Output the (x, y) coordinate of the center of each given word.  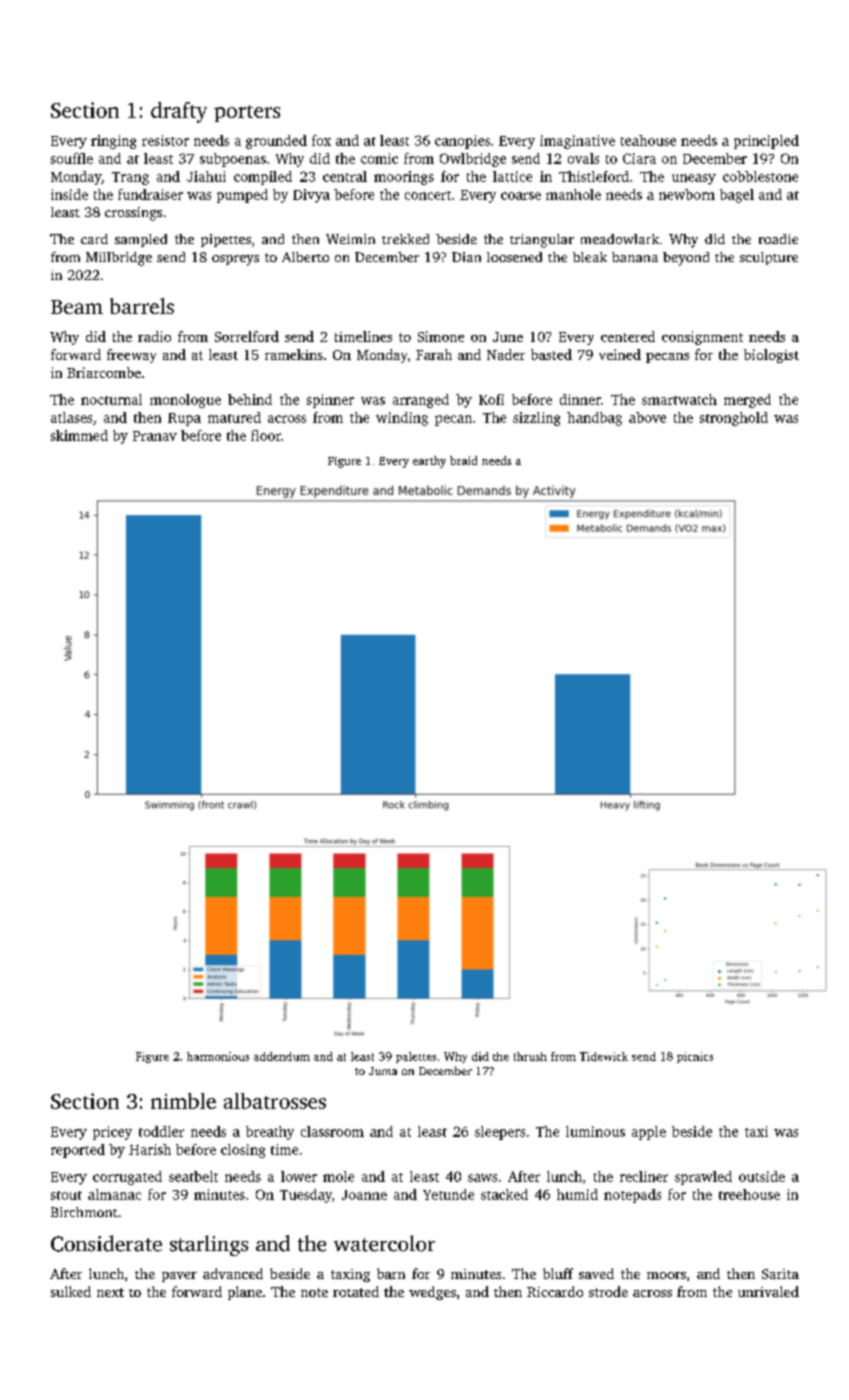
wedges (432, 1293)
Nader (506, 354)
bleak (590, 257)
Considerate (106, 1243)
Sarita (780, 1274)
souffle (72, 158)
